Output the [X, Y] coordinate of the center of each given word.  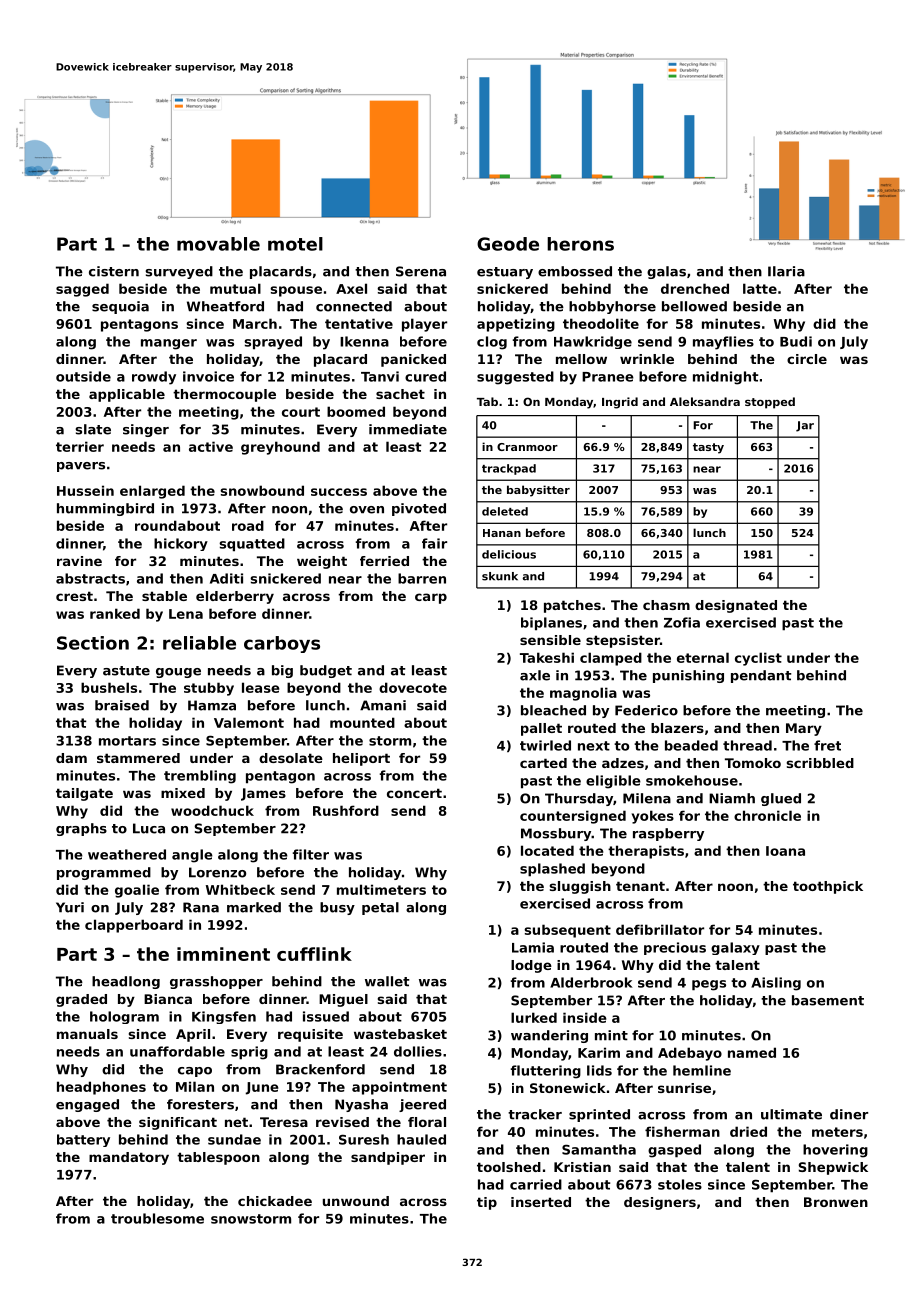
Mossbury [556, 834]
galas [666, 272]
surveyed [179, 272]
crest [74, 596]
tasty [708, 448]
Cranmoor [527, 447]
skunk [500, 576]
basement [828, 1000]
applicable [127, 395]
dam [71, 758]
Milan [195, 1086]
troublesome [157, 1218]
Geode [508, 244]
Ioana [785, 851]
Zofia [682, 622]
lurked [534, 1017]
